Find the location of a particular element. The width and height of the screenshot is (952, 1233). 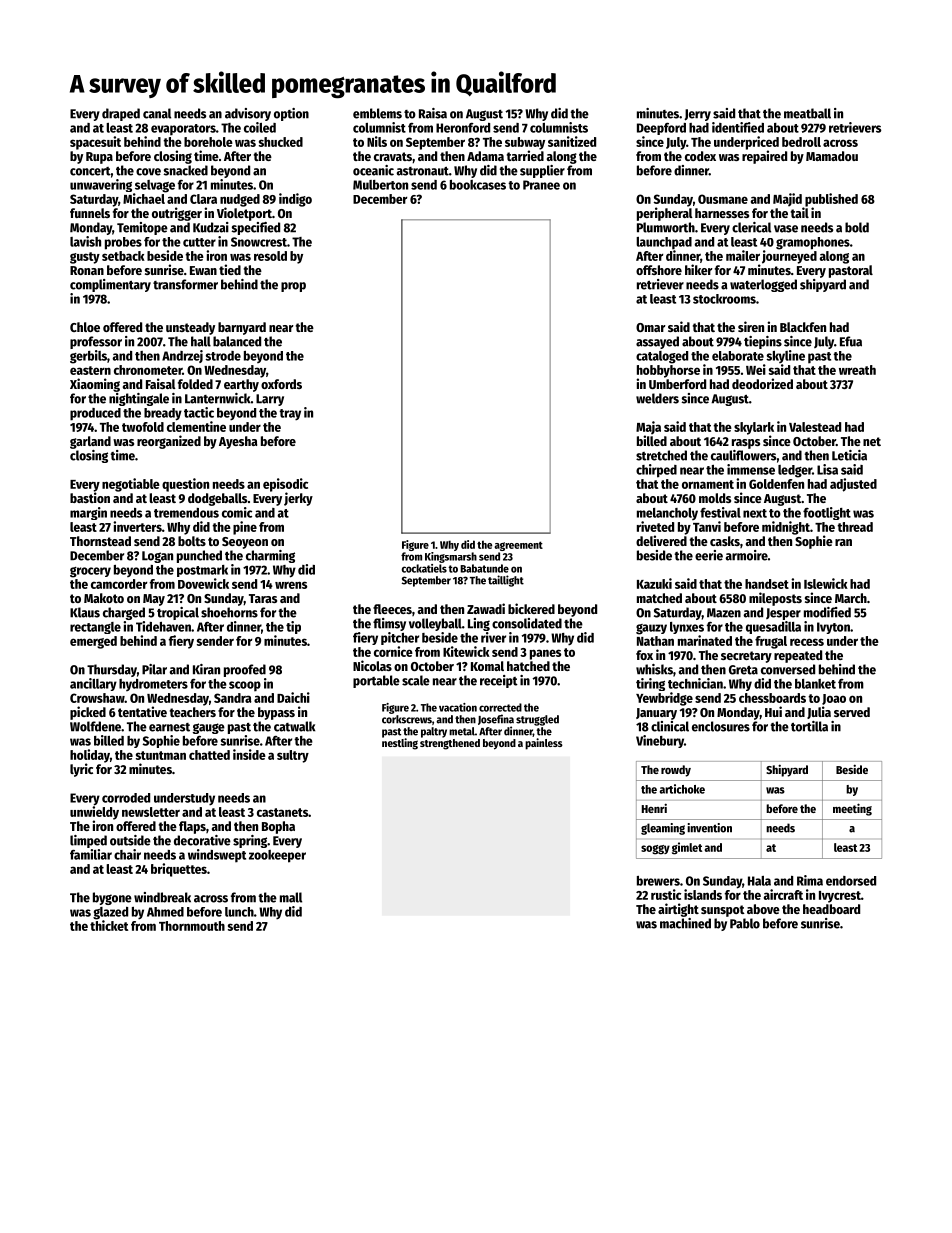

lunch is located at coordinates (239, 912).
